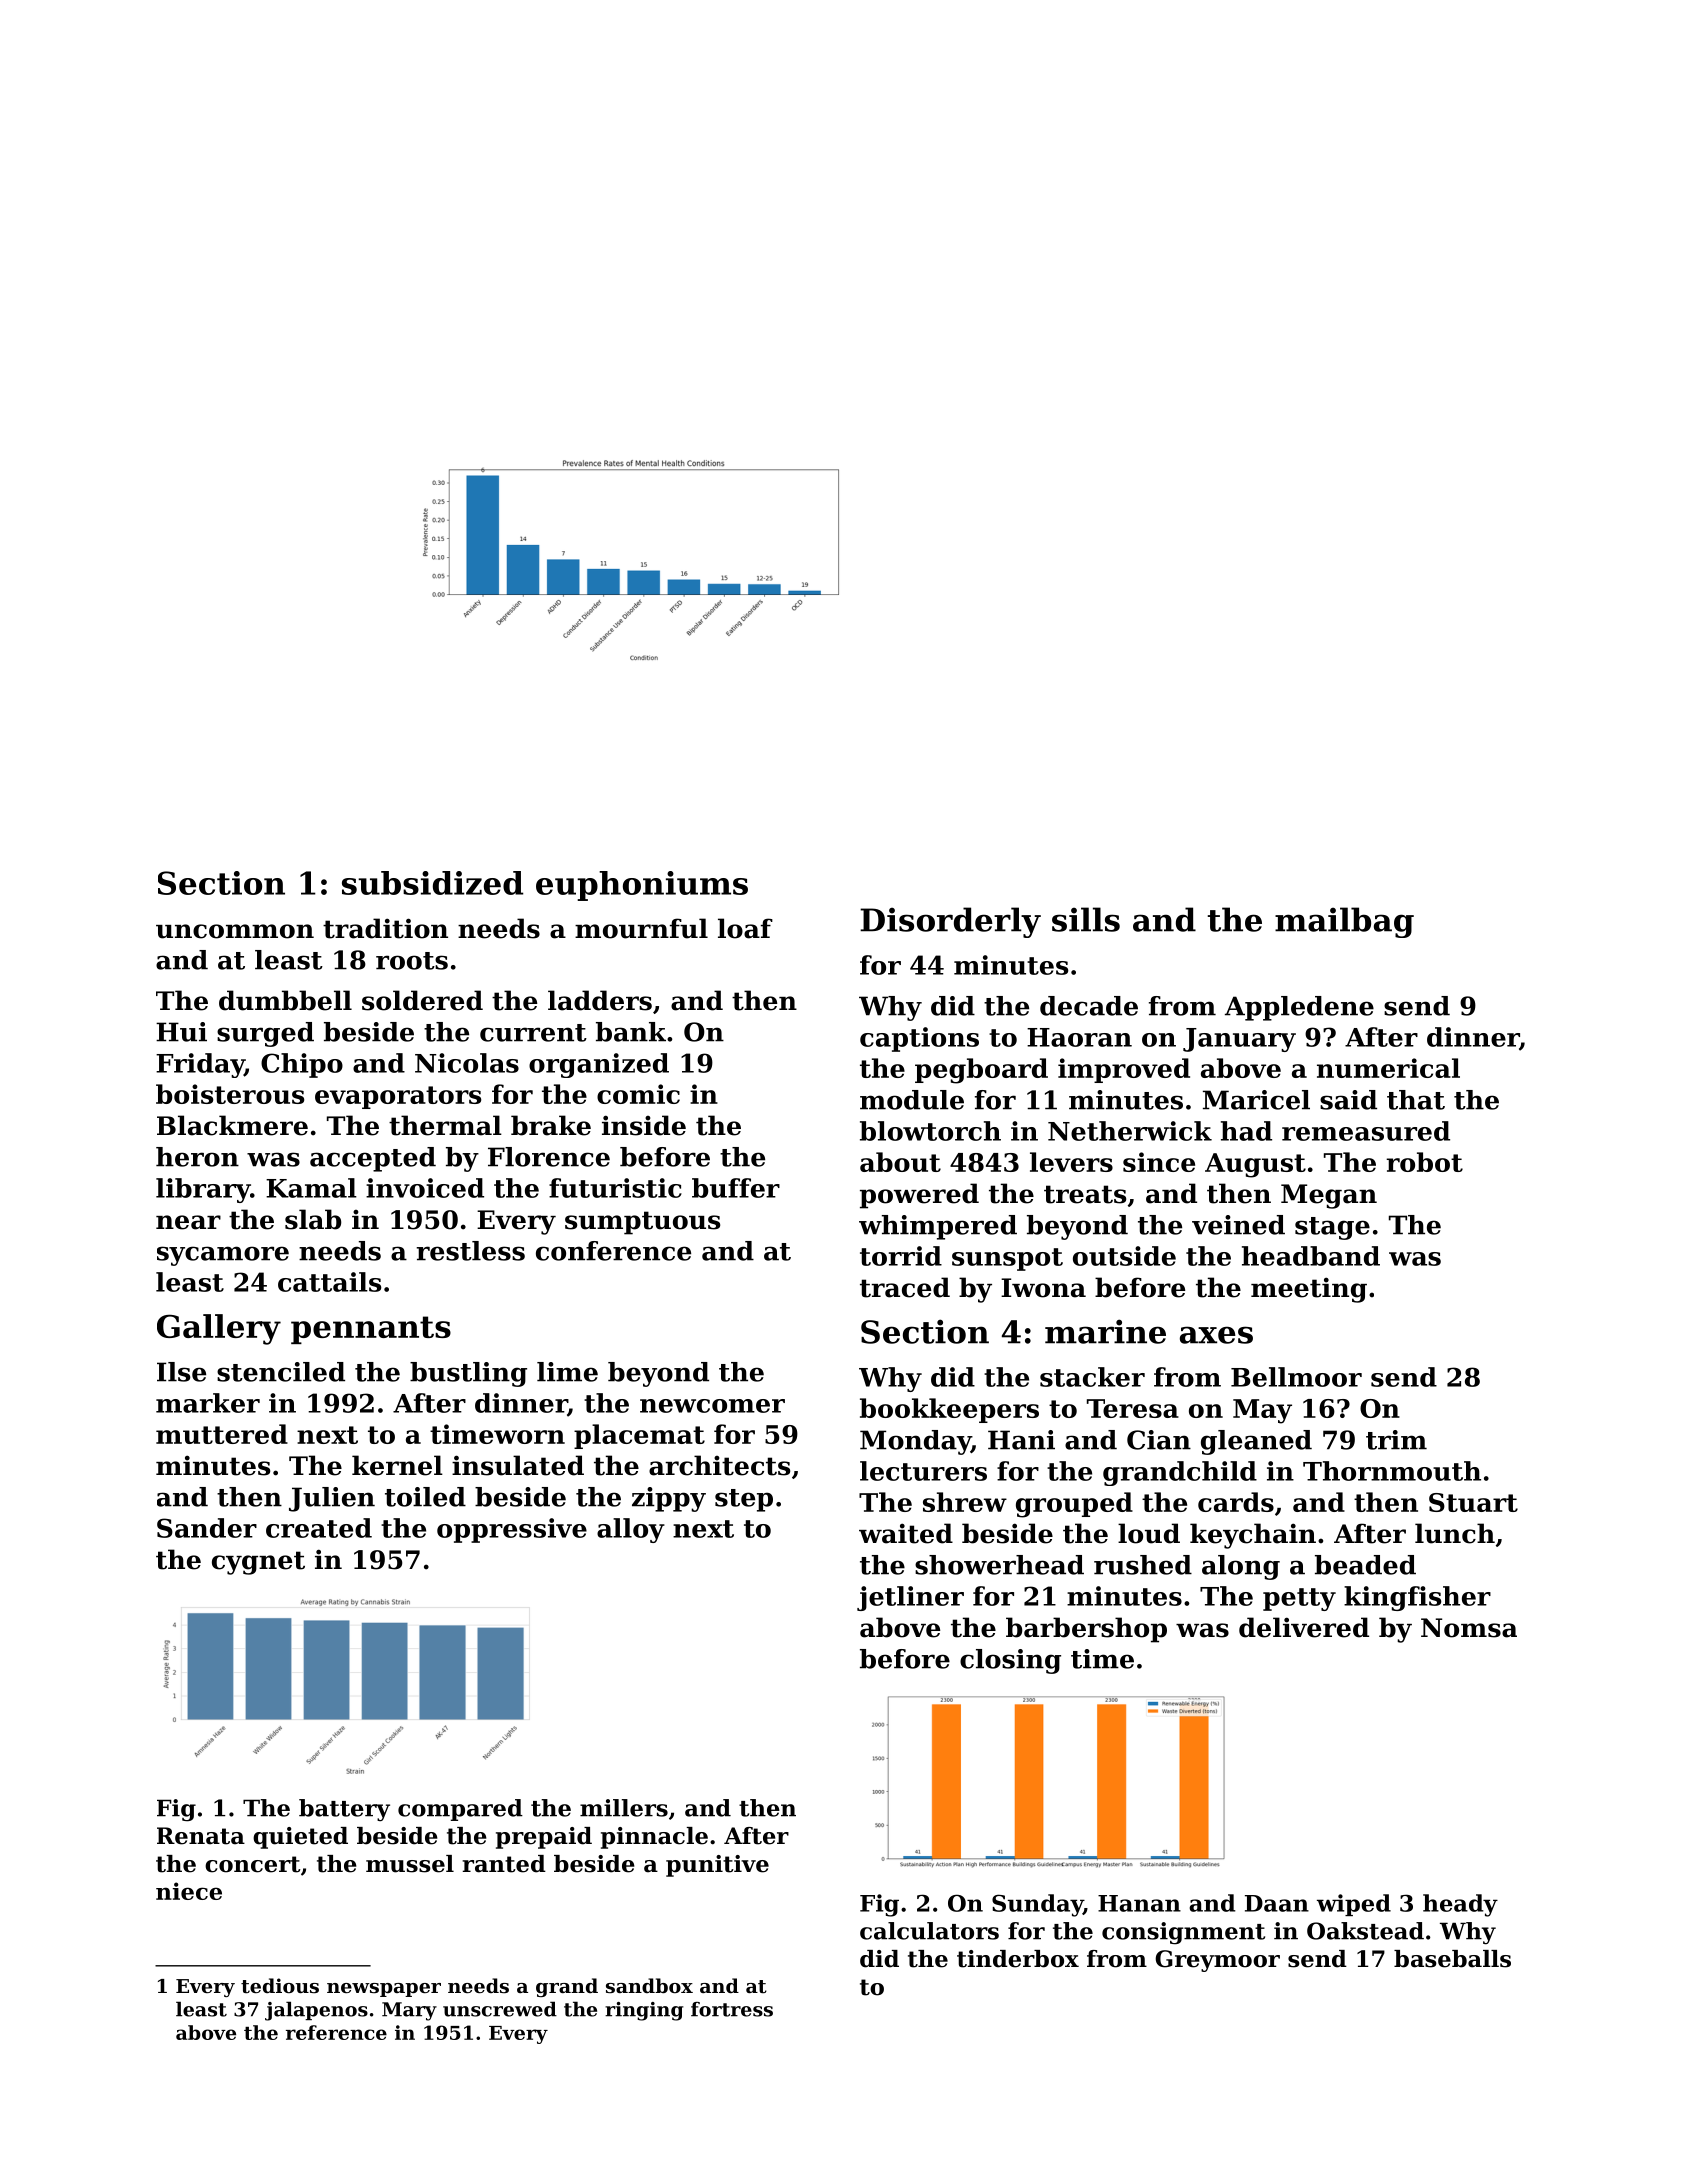  I want to click on torrid, so click(901, 1256).
